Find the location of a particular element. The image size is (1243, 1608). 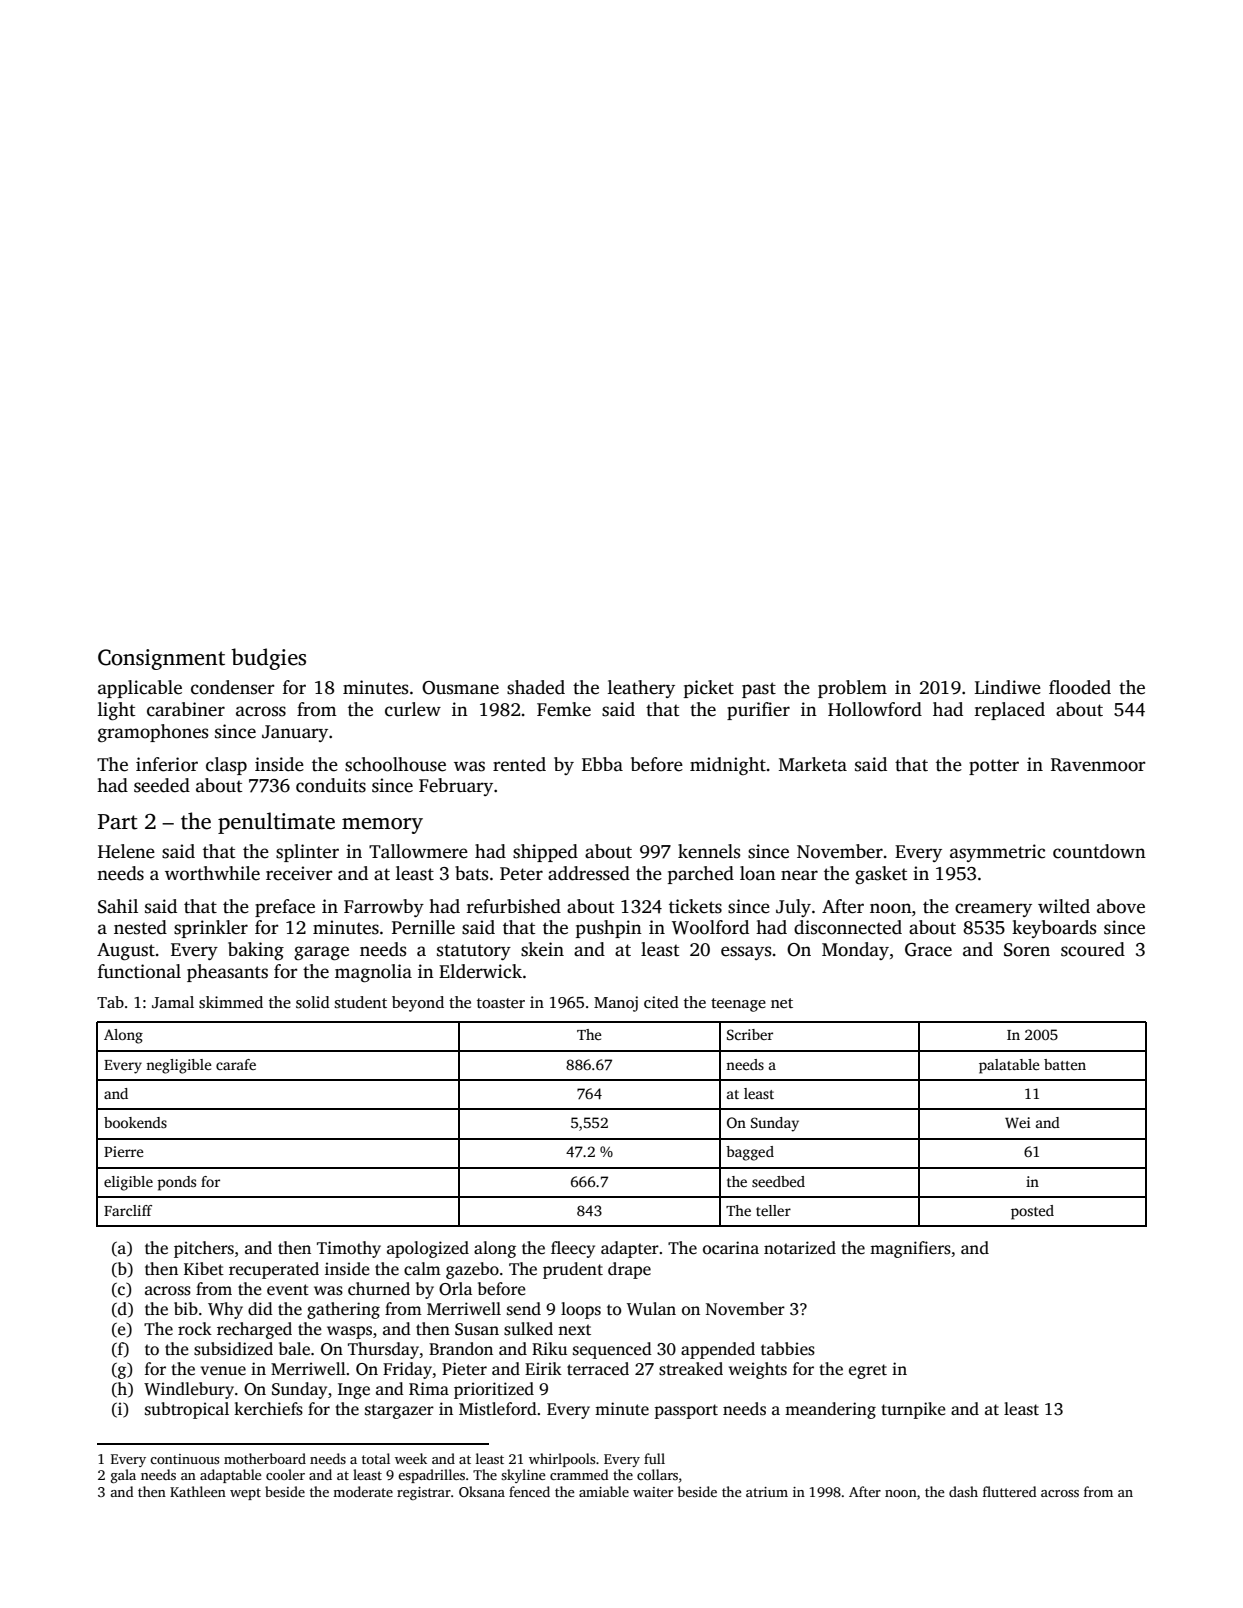

gazebo is located at coordinates (472, 1270).
